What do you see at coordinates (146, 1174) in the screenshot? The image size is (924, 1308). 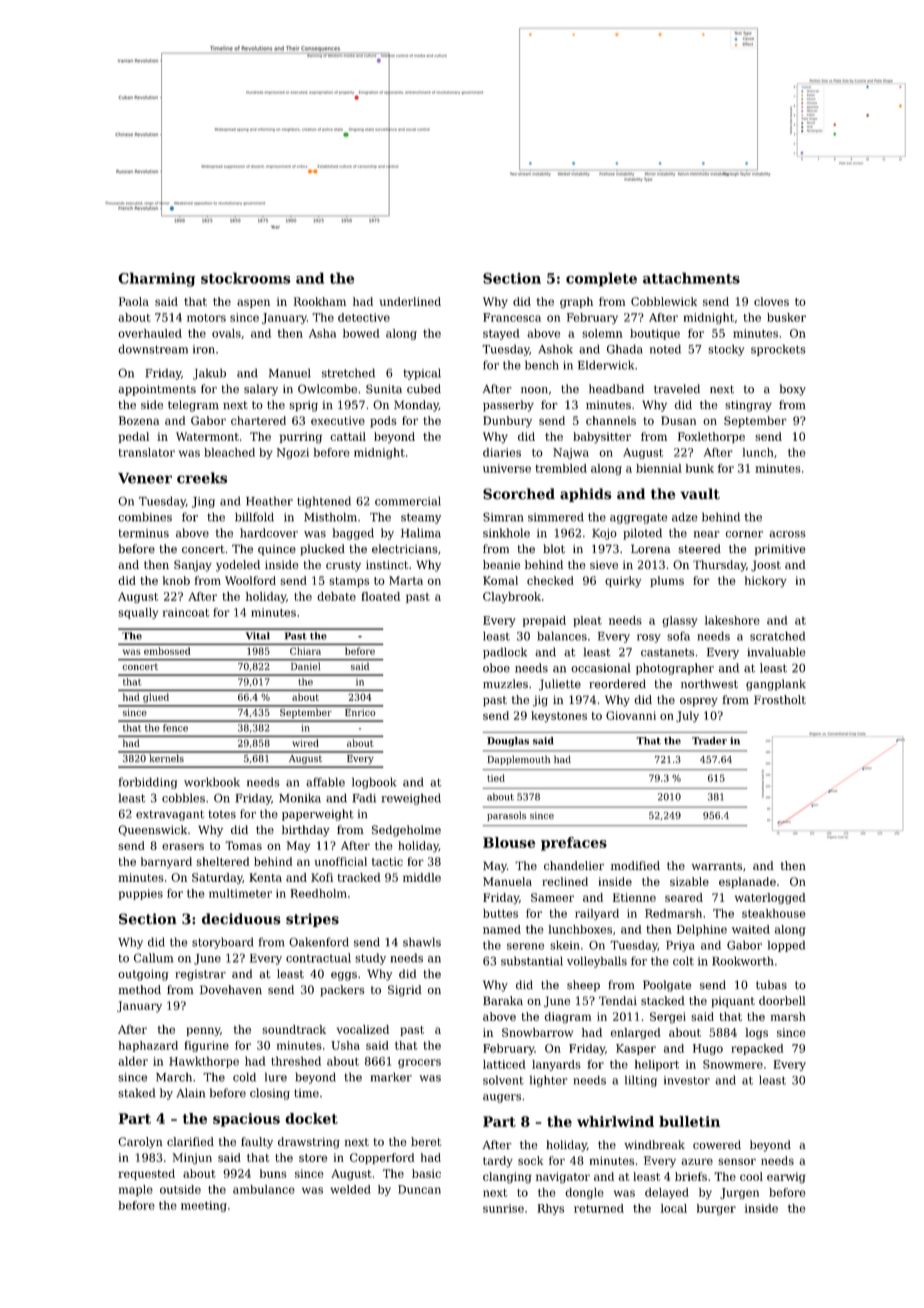 I see `requested` at bounding box center [146, 1174].
